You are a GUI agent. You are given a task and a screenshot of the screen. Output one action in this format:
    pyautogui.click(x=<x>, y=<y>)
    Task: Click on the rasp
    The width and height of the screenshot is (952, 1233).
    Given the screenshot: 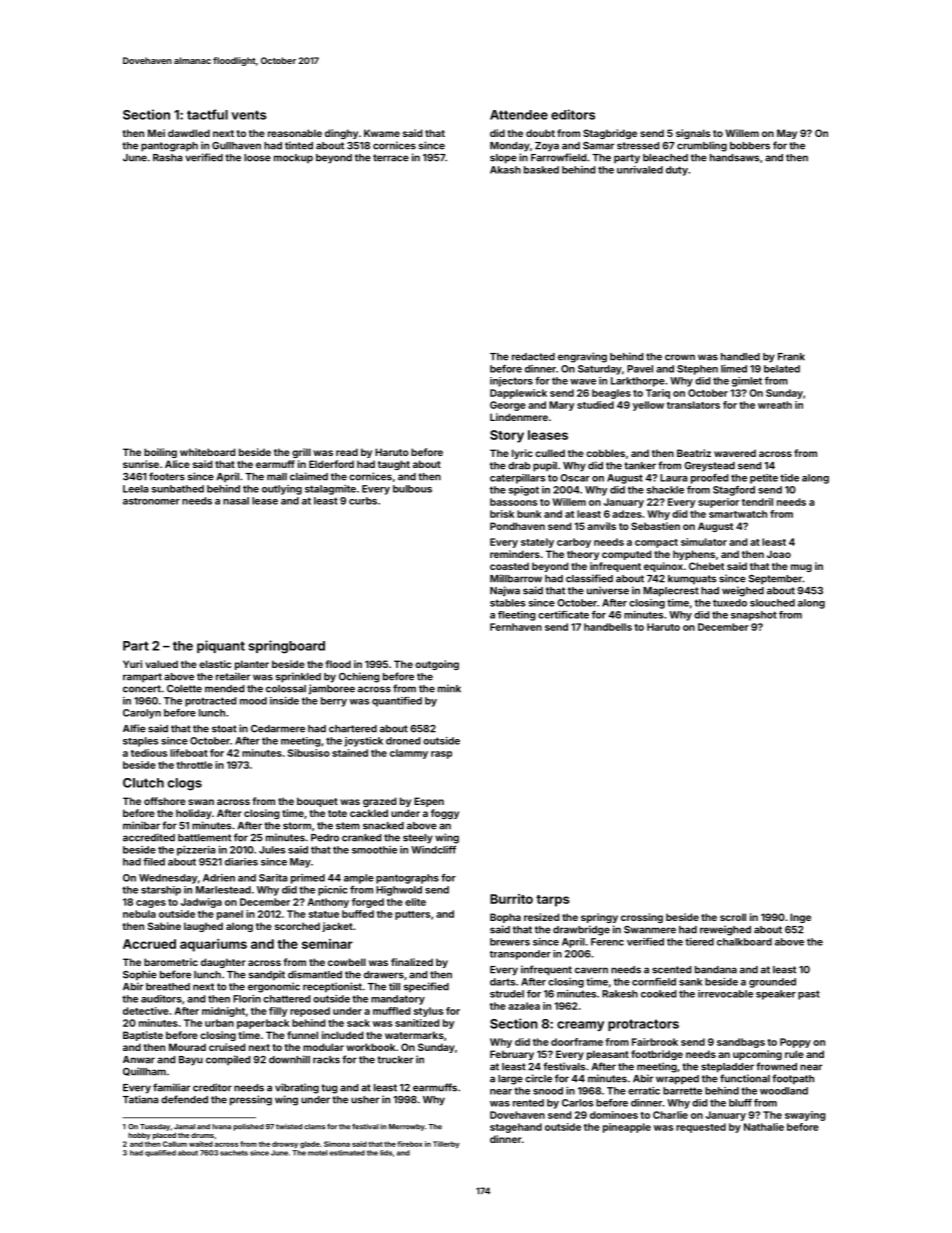 What is the action you would take?
    pyautogui.click(x=441, y=755)
